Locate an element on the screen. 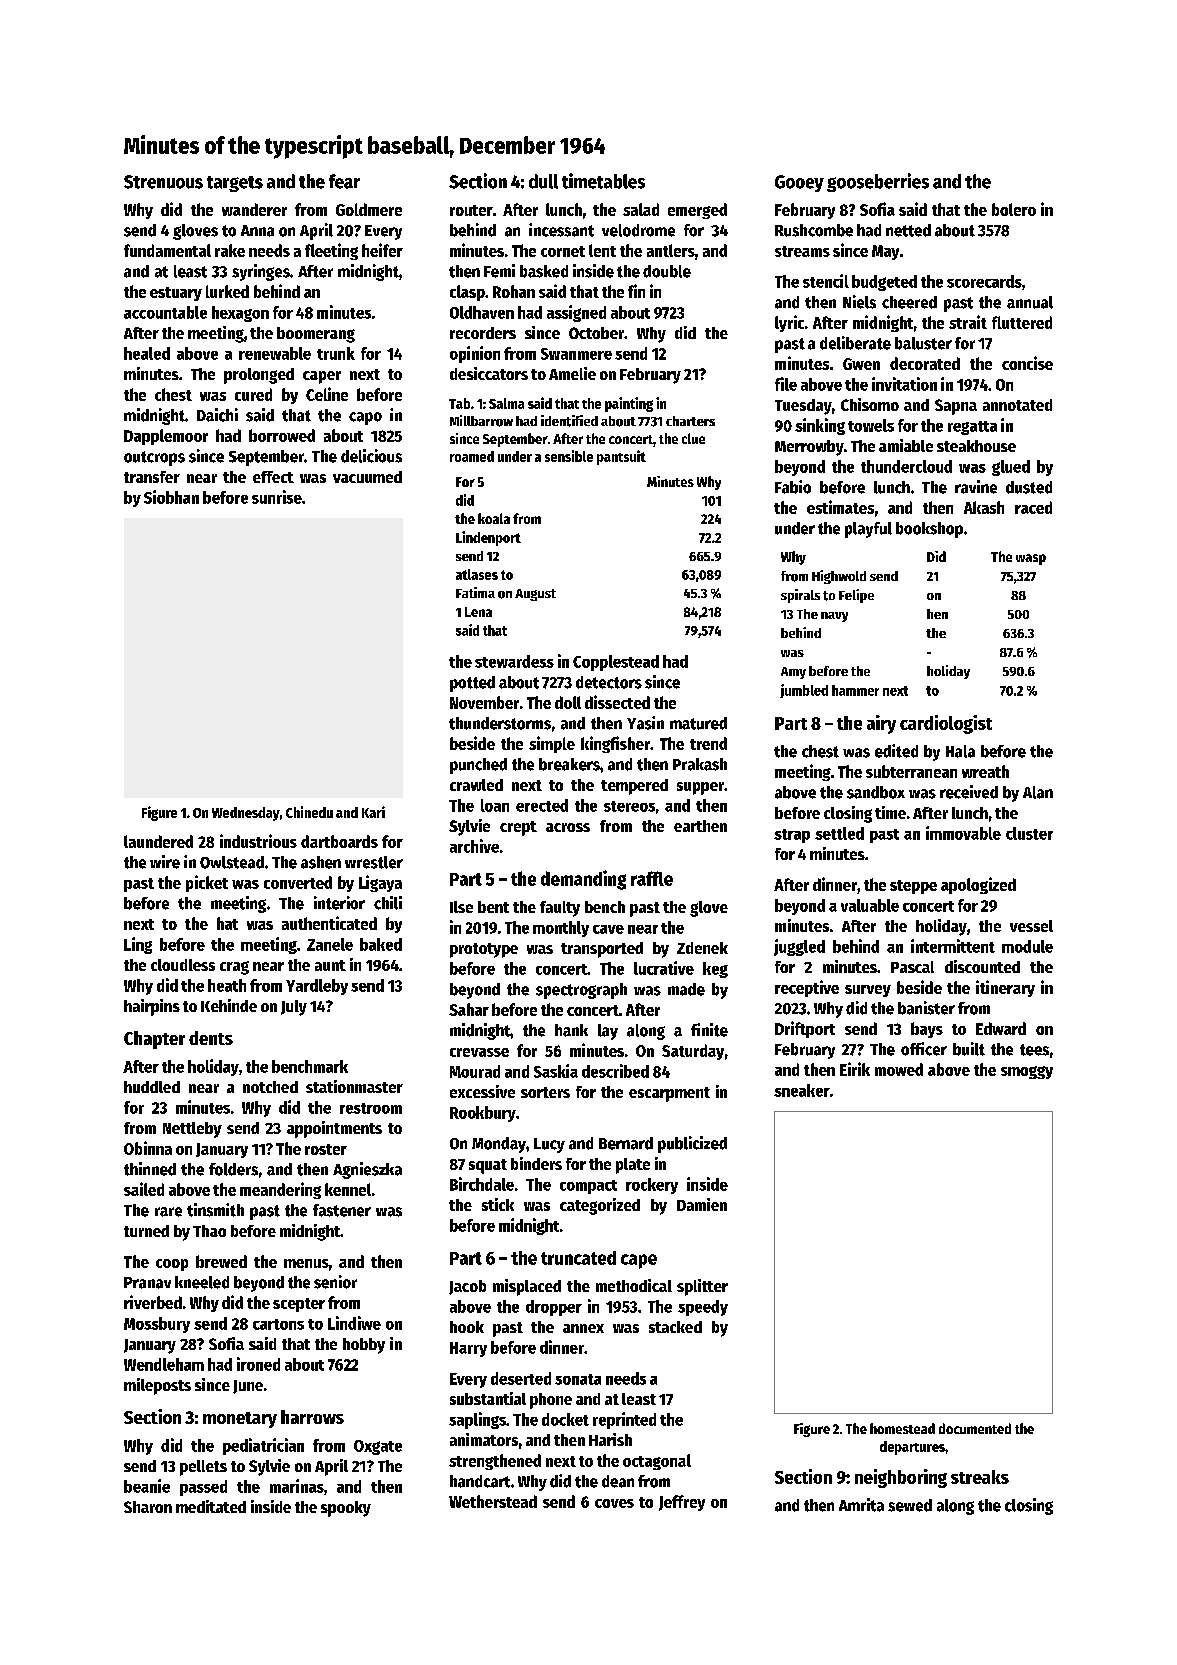 The width and height of the screenshot is (1177, 1665). Siobhan is located at coordinates (171, 497).
